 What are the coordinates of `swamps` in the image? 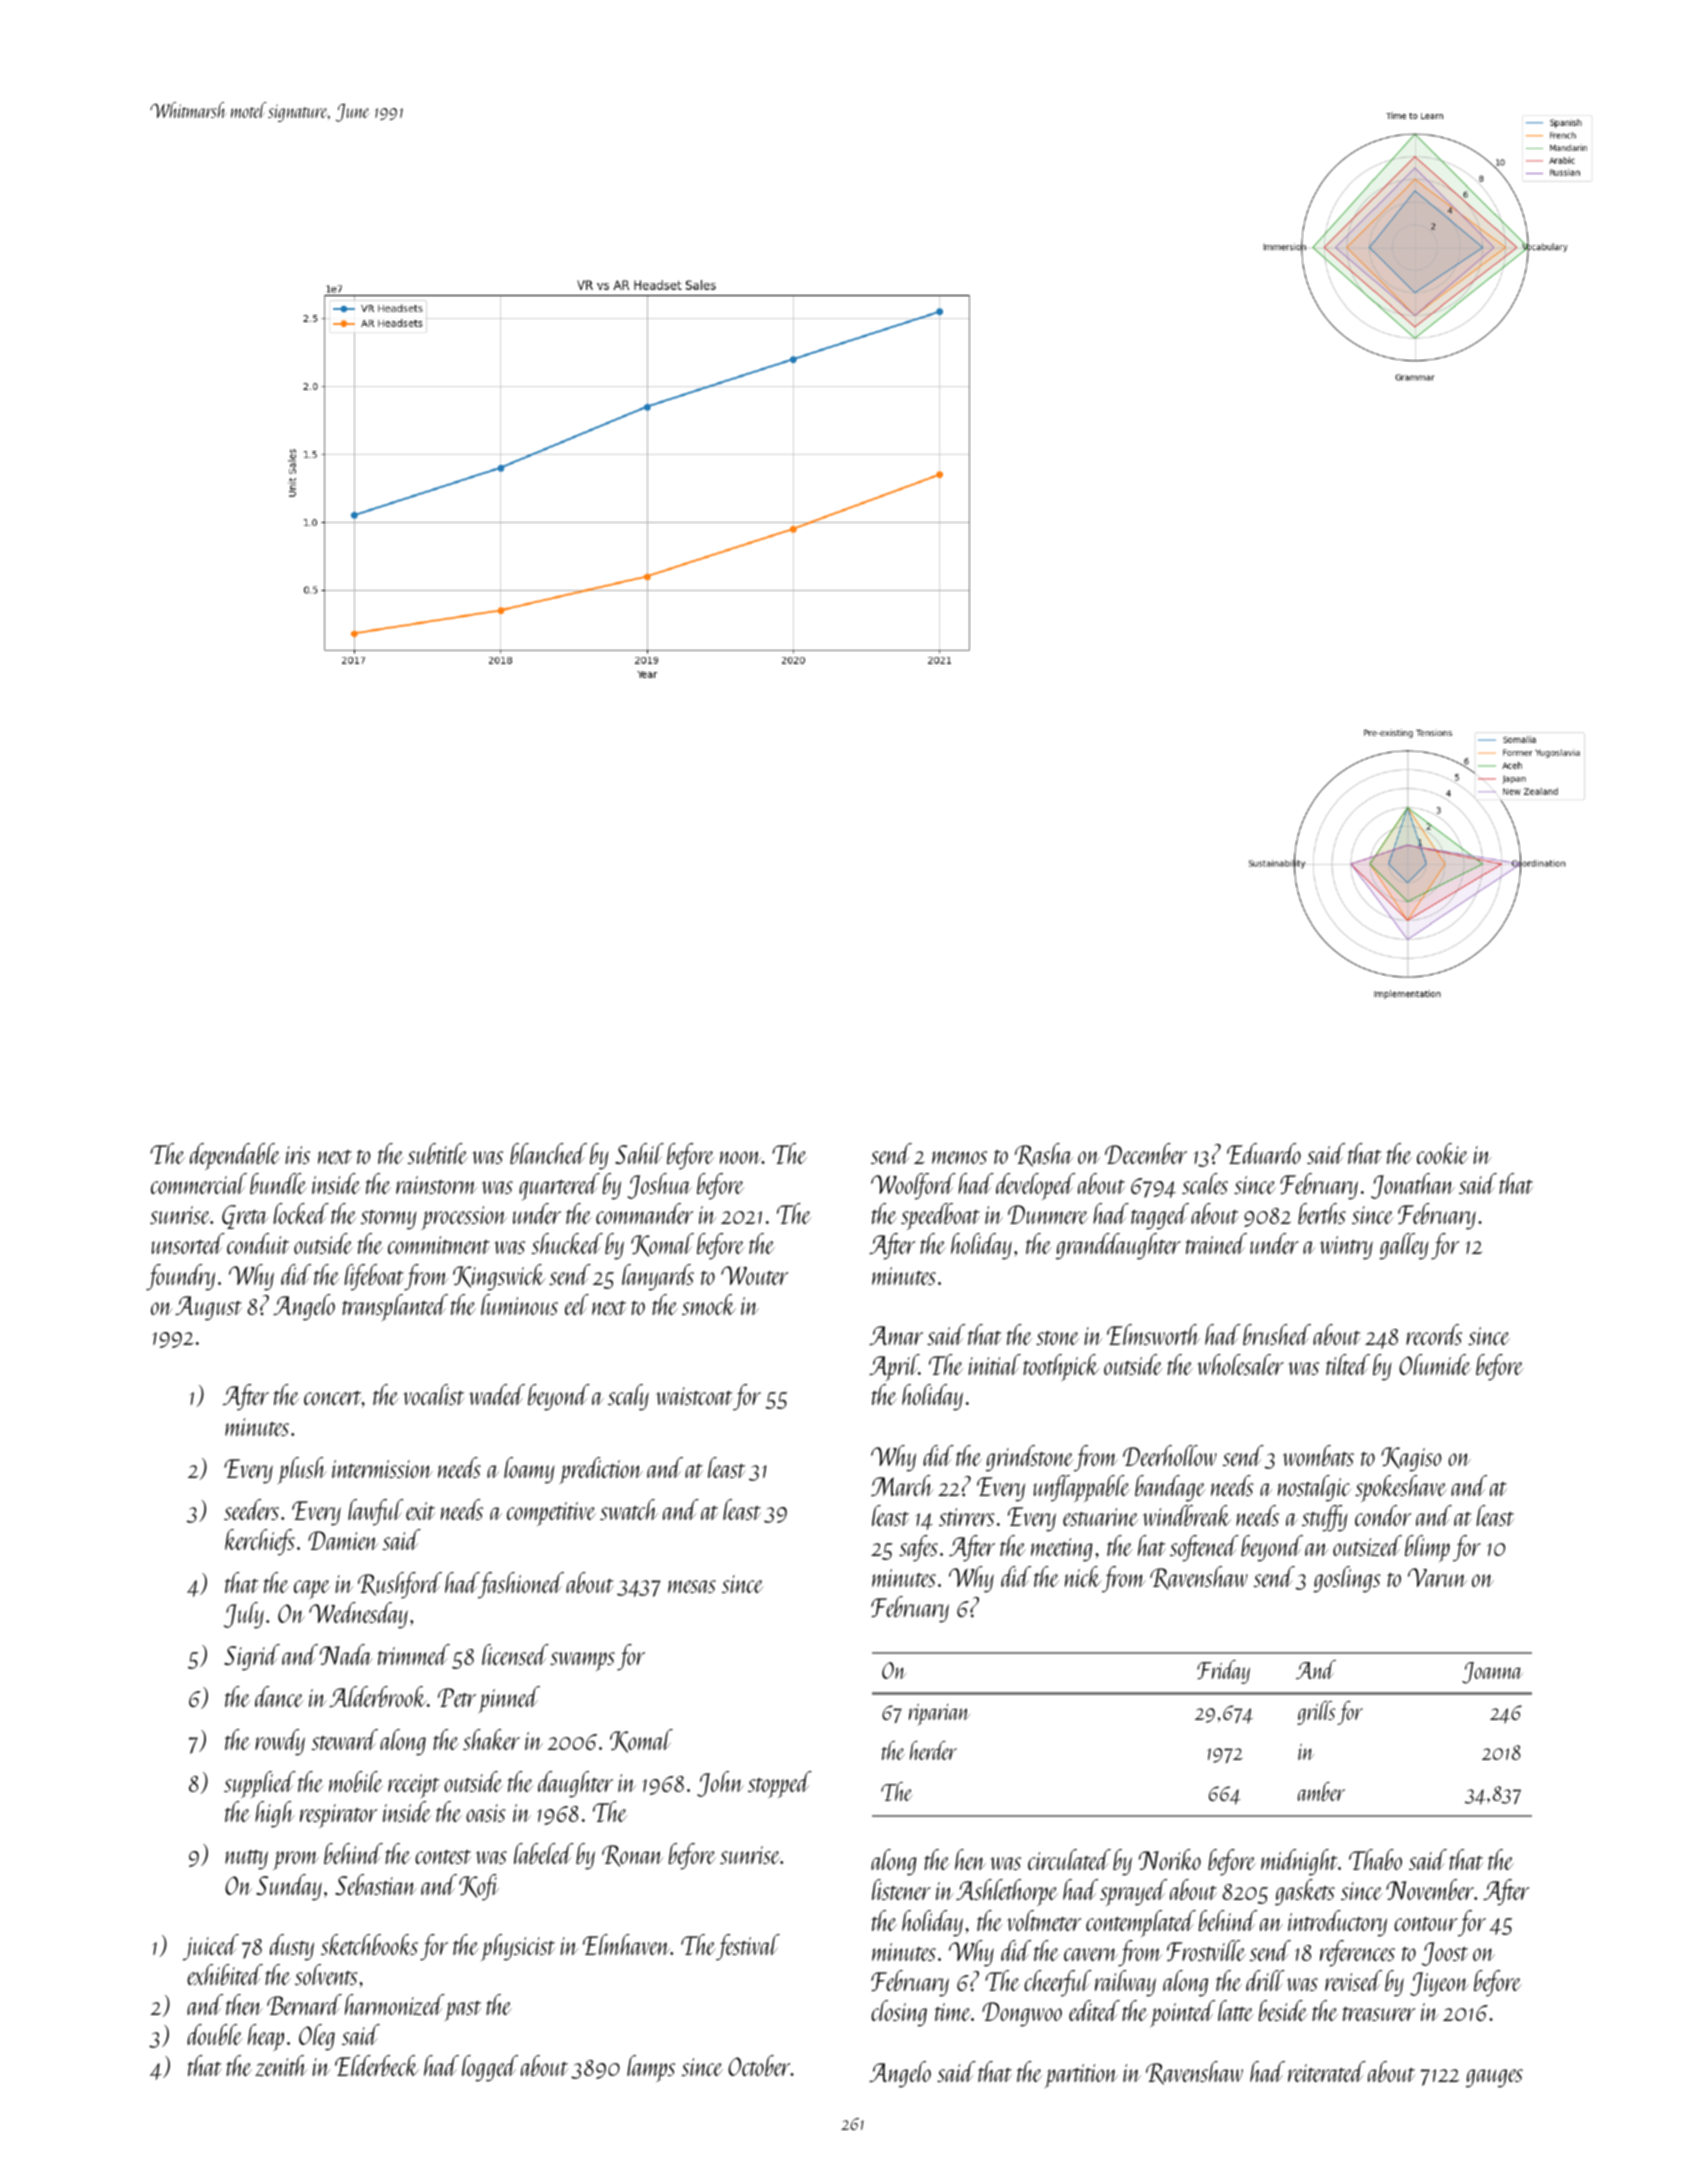 It's located at (582, 1661).
